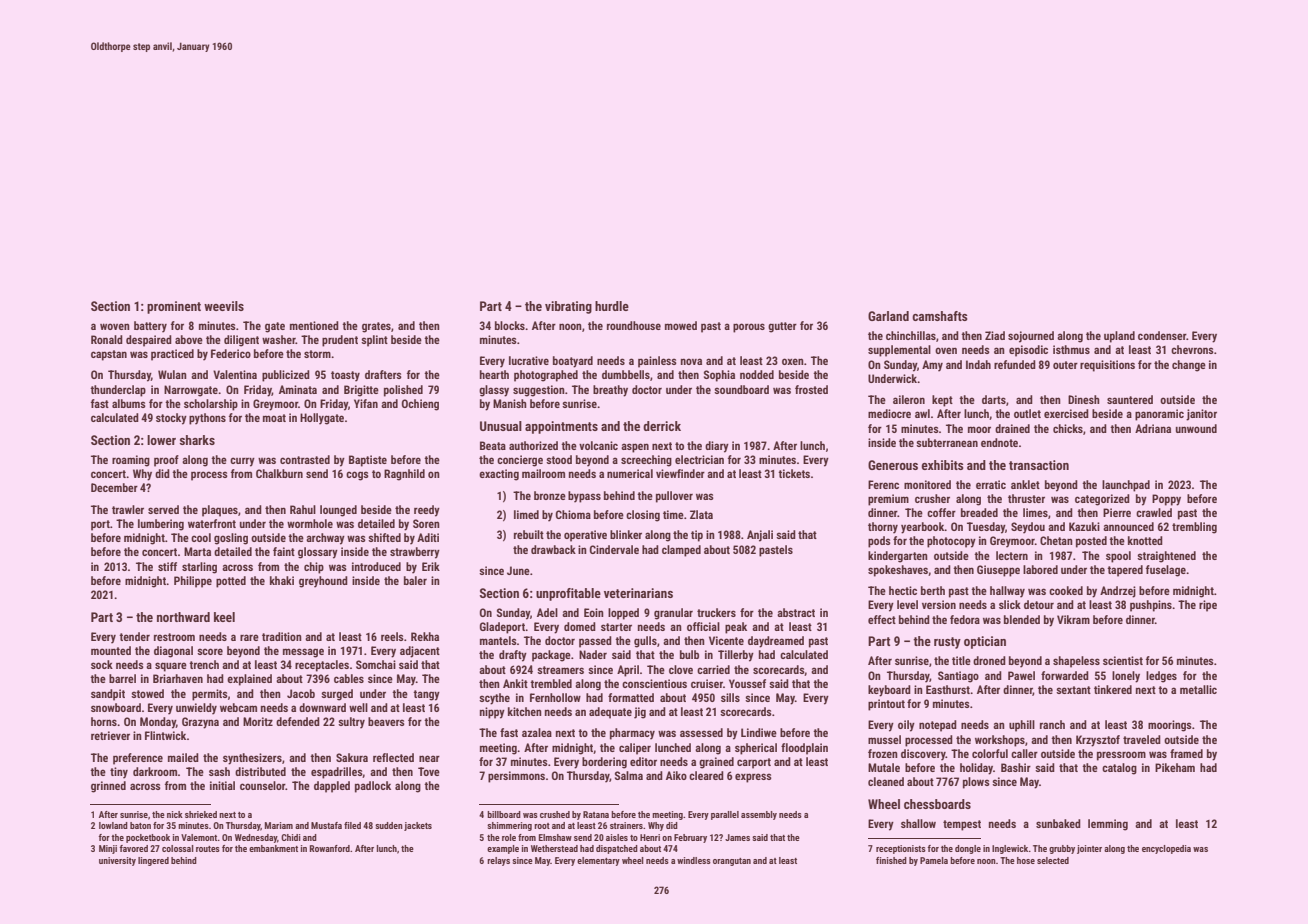  Describe the element at coordinates (598, 861) in the document. I see `elementary` at that location.
